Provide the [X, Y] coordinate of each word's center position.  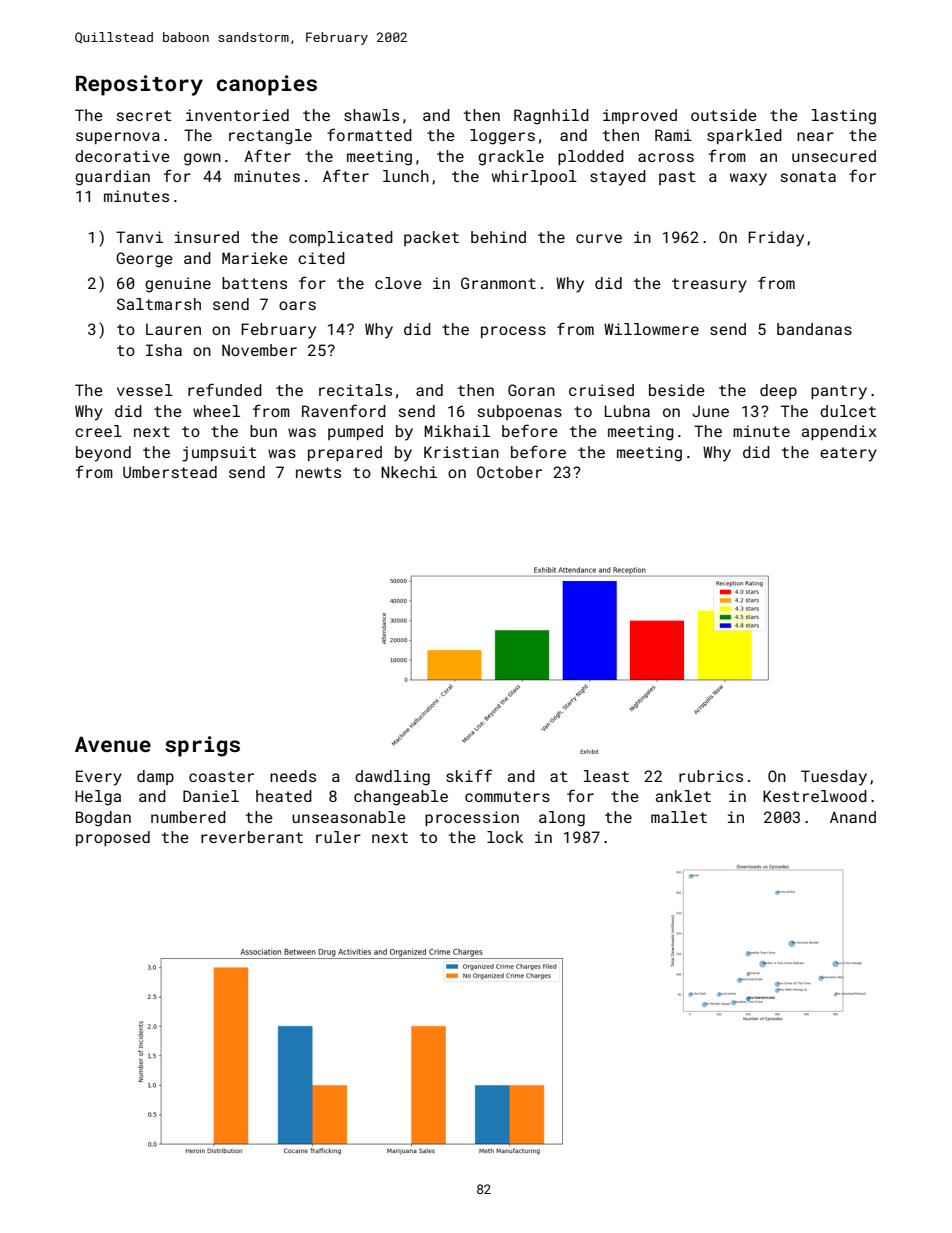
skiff [469, 775]
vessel [145, 390]
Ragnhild [551, 117]
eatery [848, 454]
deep [778, 391]
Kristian [461, 452]
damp [155, 777]
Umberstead [170, 472]
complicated [341, 238]
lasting [844, 117]
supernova [118, 138]
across [666, 157]
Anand [853, 817]
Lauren [173, 329]
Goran [531, 390]
